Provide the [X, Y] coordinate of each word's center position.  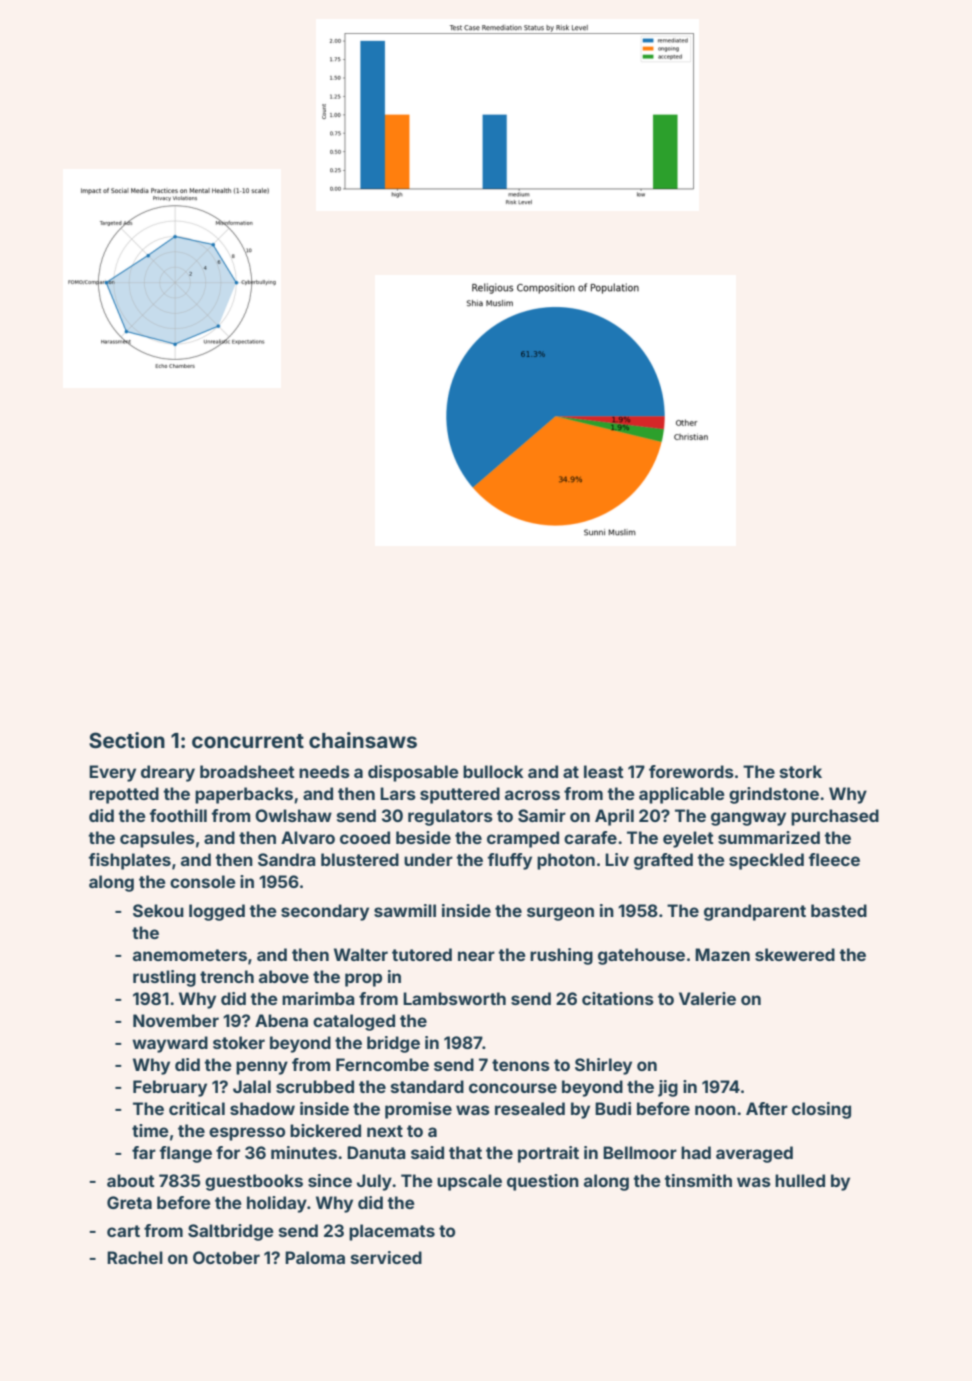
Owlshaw [293, 815]
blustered [360, 859]
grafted [663, 861]
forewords [691, 771]
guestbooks [254, 1182]
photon [566, 861]
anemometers [190, 955]
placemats [392, 1232]
